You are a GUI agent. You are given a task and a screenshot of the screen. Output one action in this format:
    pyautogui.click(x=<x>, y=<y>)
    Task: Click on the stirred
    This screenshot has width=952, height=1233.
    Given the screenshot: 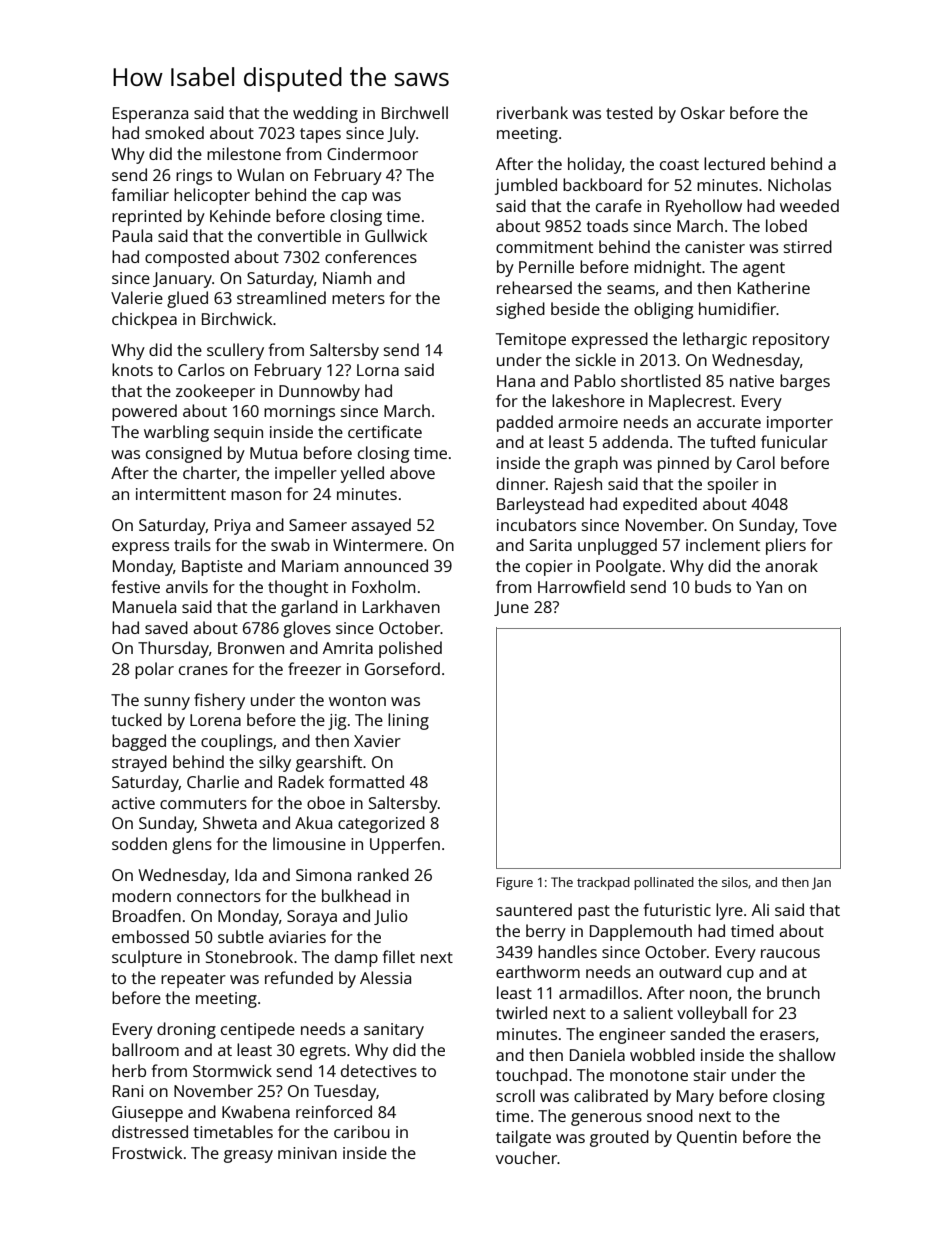 What is the action you would take?
    pyautogui.click(x=808, y=246)
